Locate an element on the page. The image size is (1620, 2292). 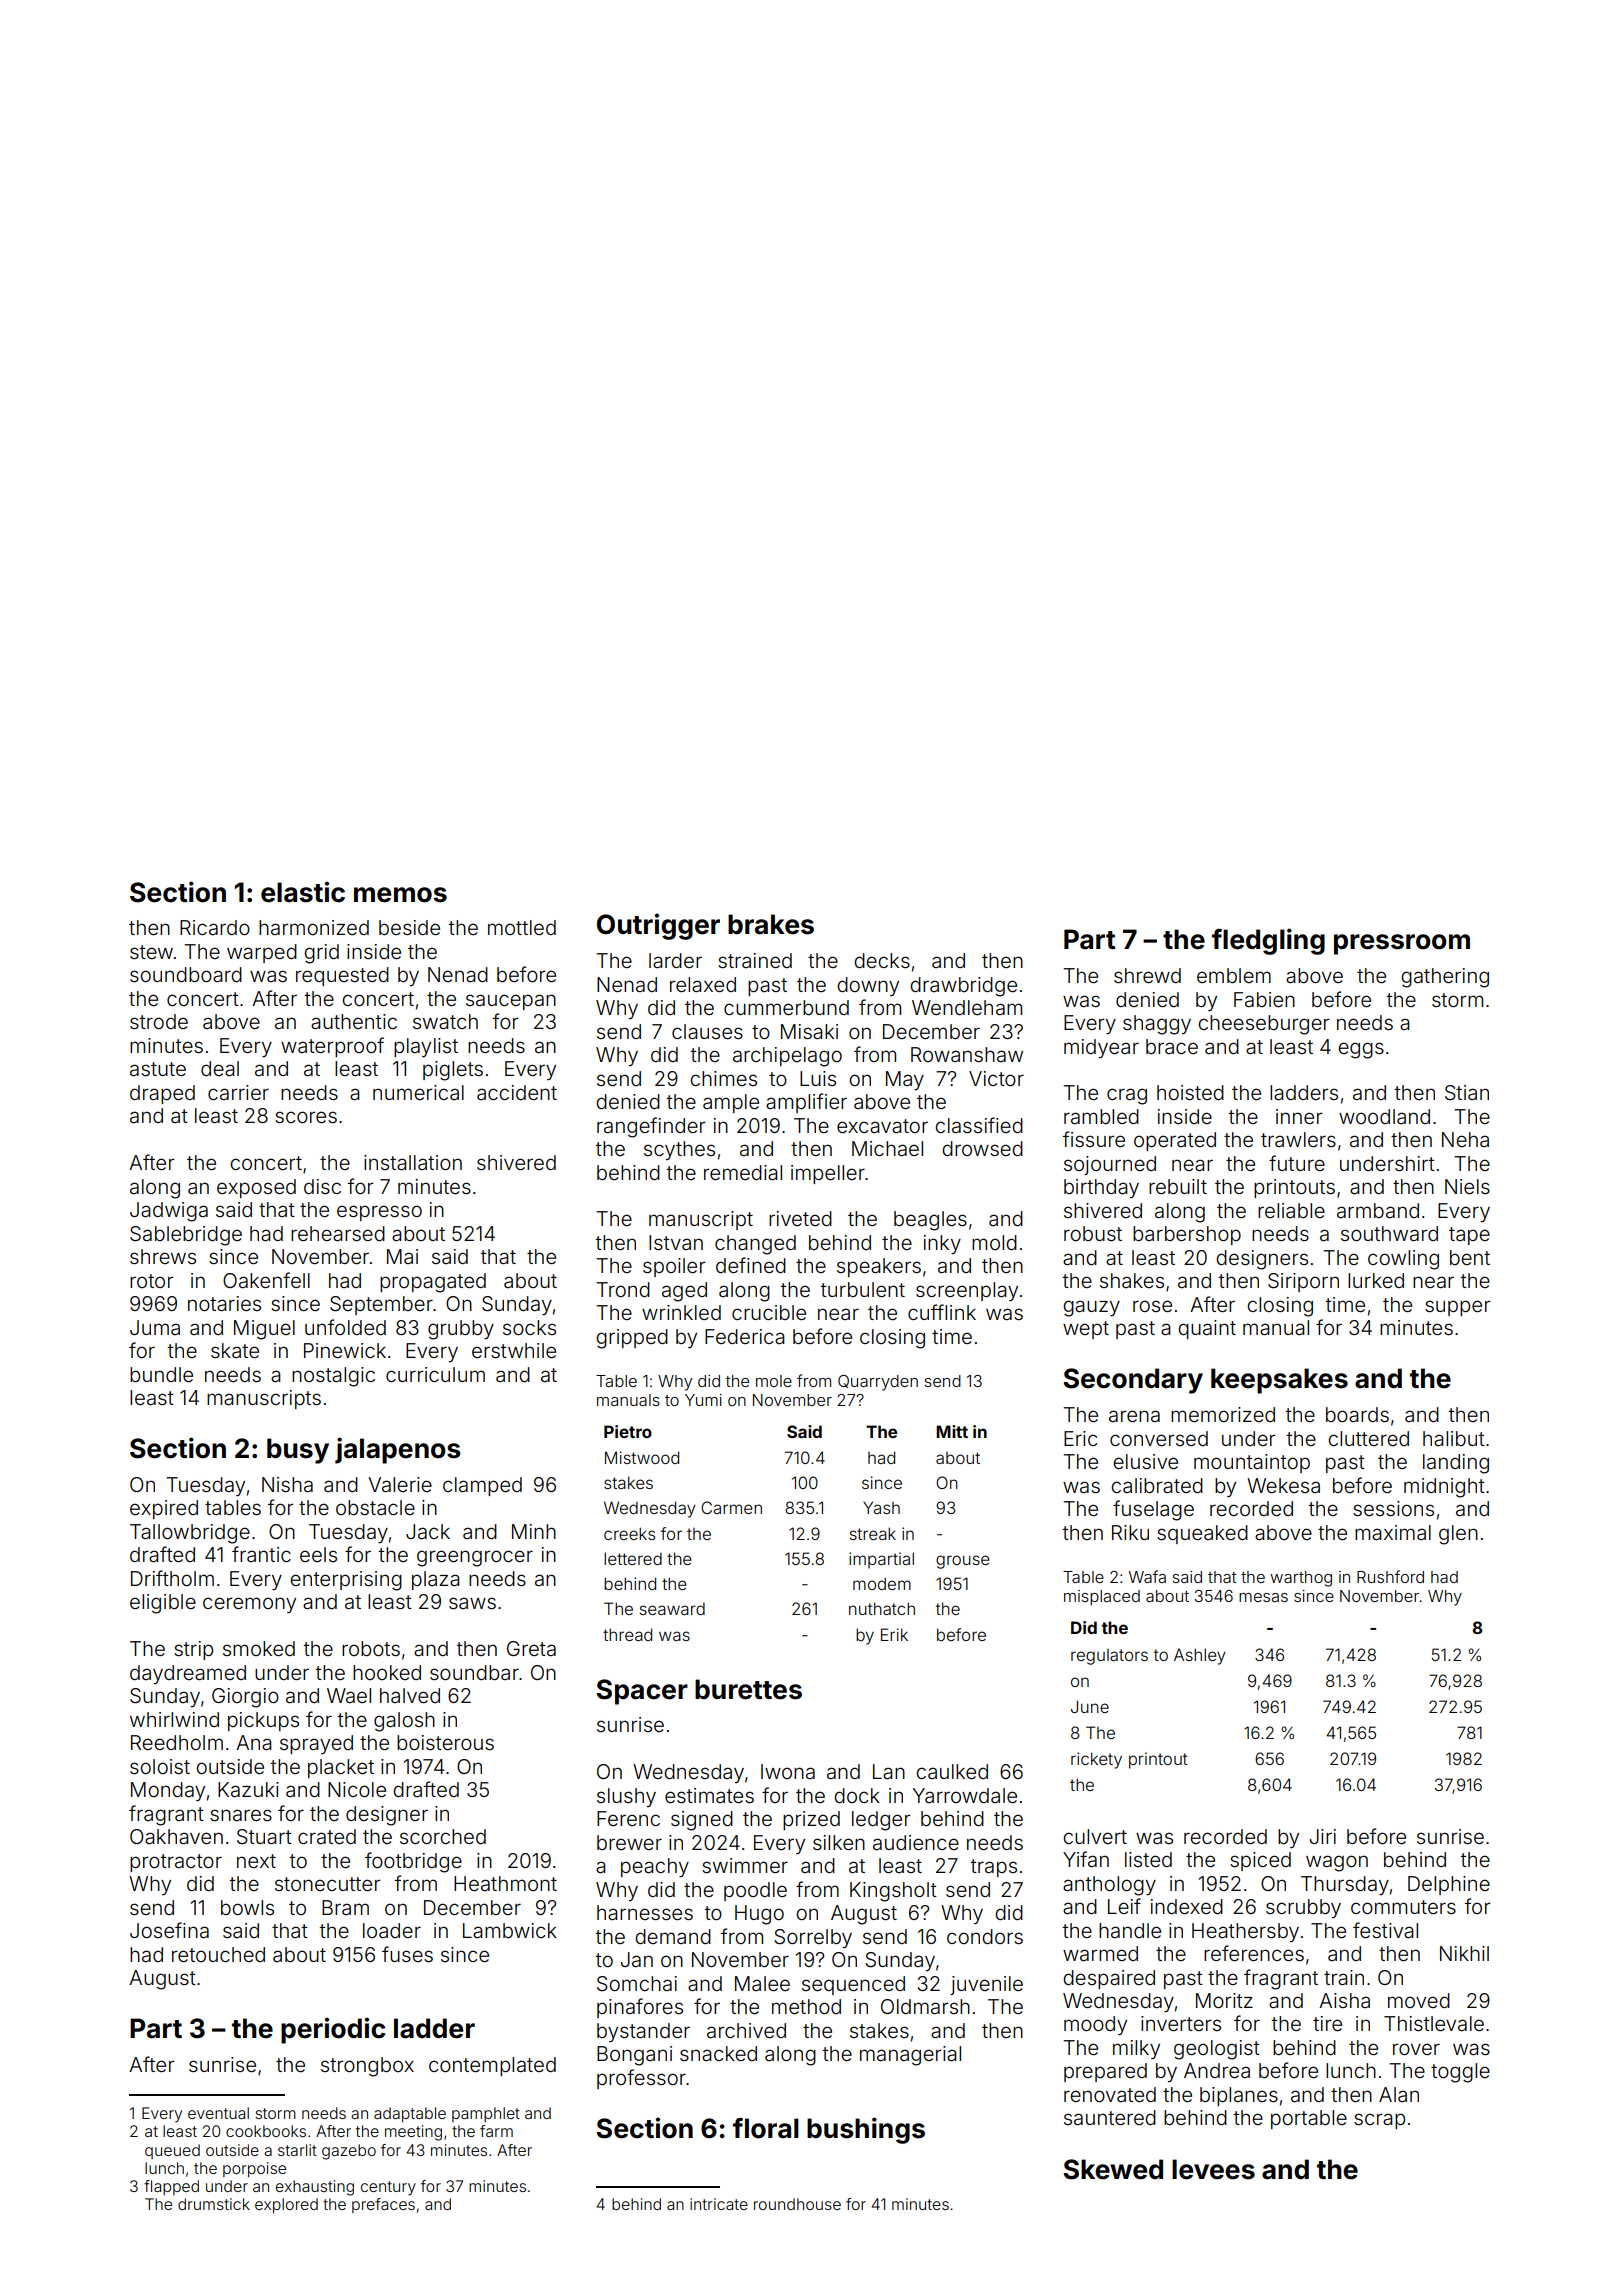
Ashley is located at coordinates (1200, 1656).
